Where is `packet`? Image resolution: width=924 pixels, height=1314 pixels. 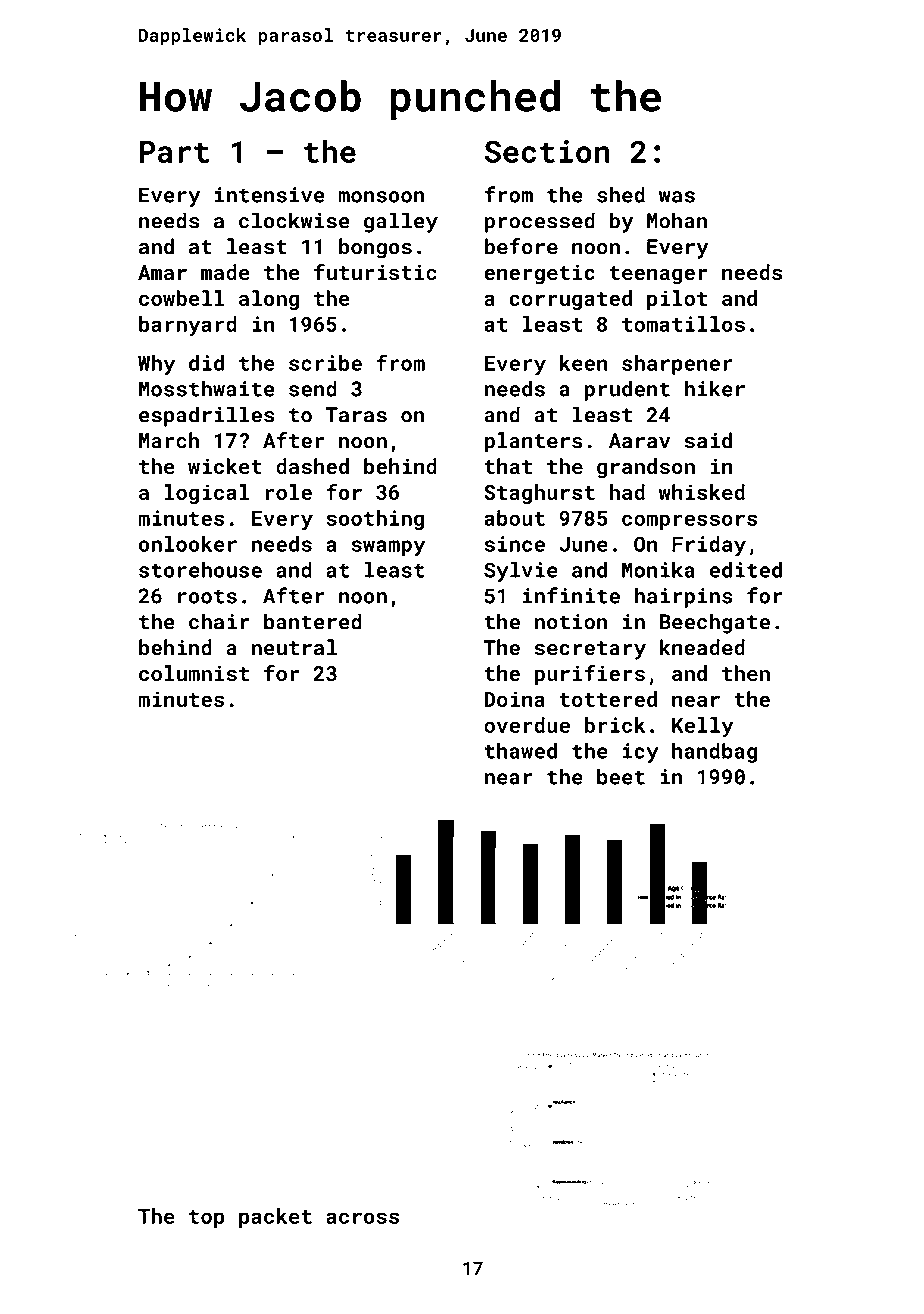 packet is located at coordinates (275, 1218).
